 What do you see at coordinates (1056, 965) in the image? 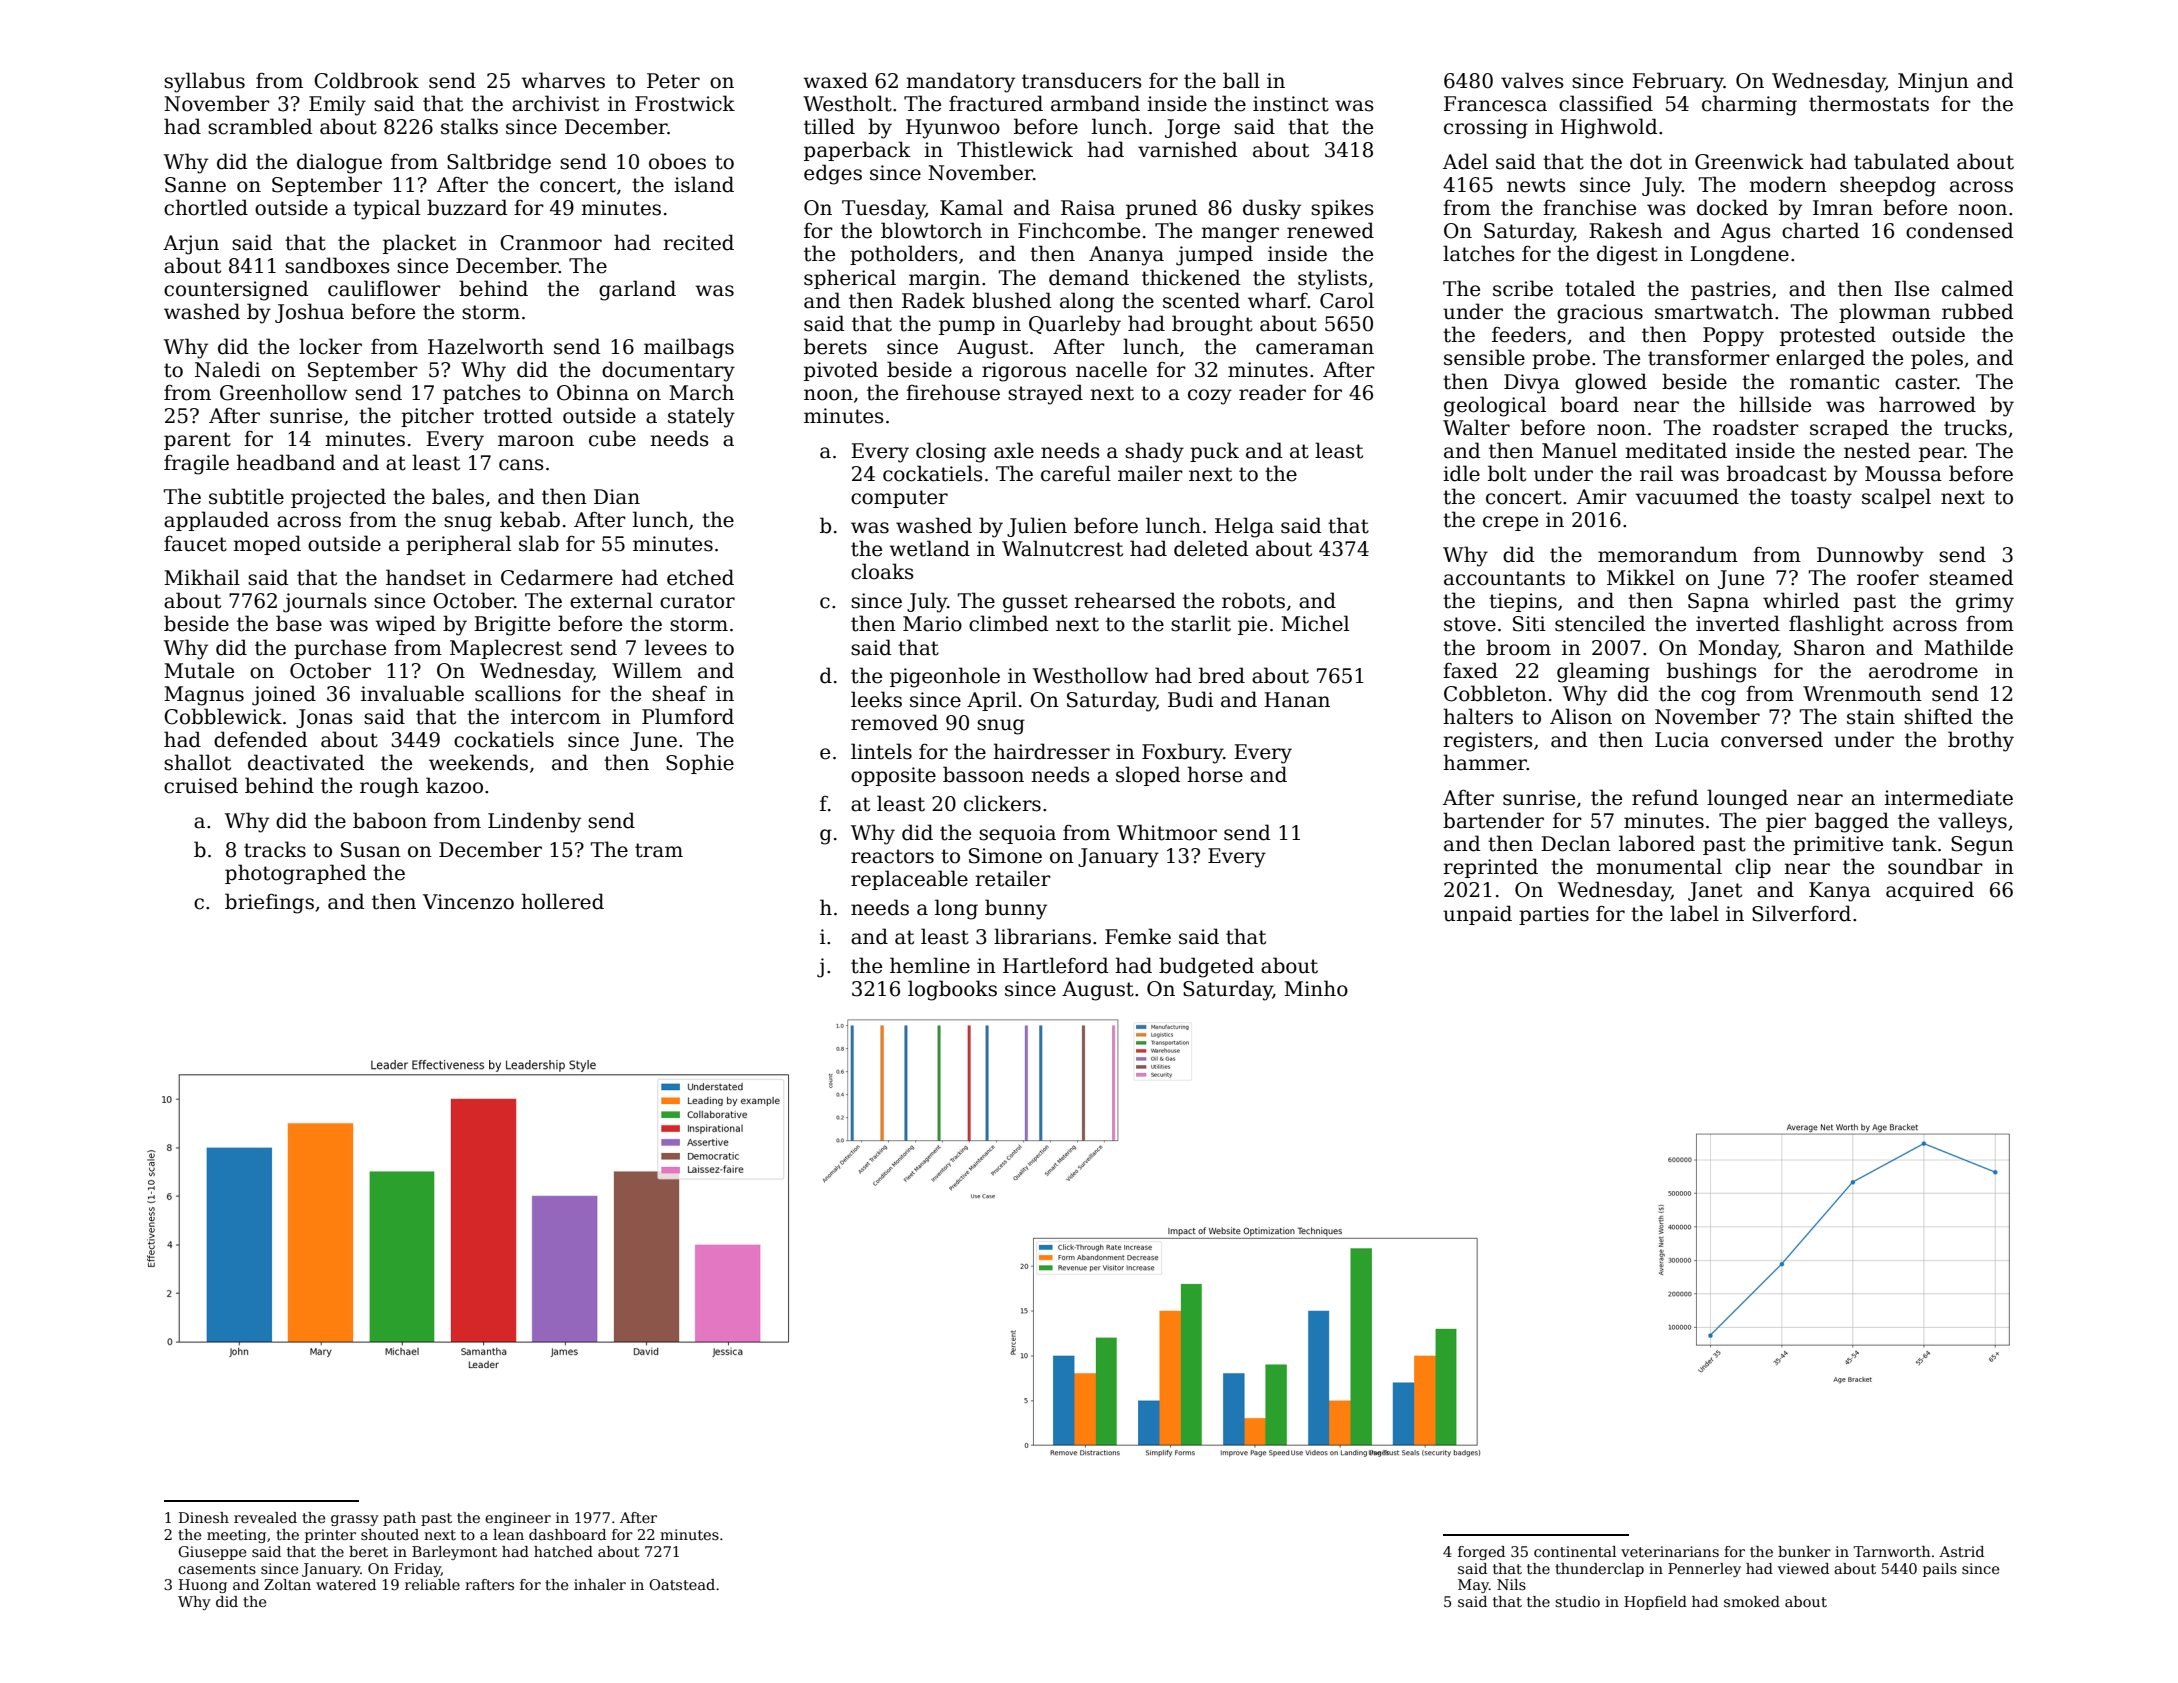
I see `Hartleford` at bounding box center [1056, 965].
